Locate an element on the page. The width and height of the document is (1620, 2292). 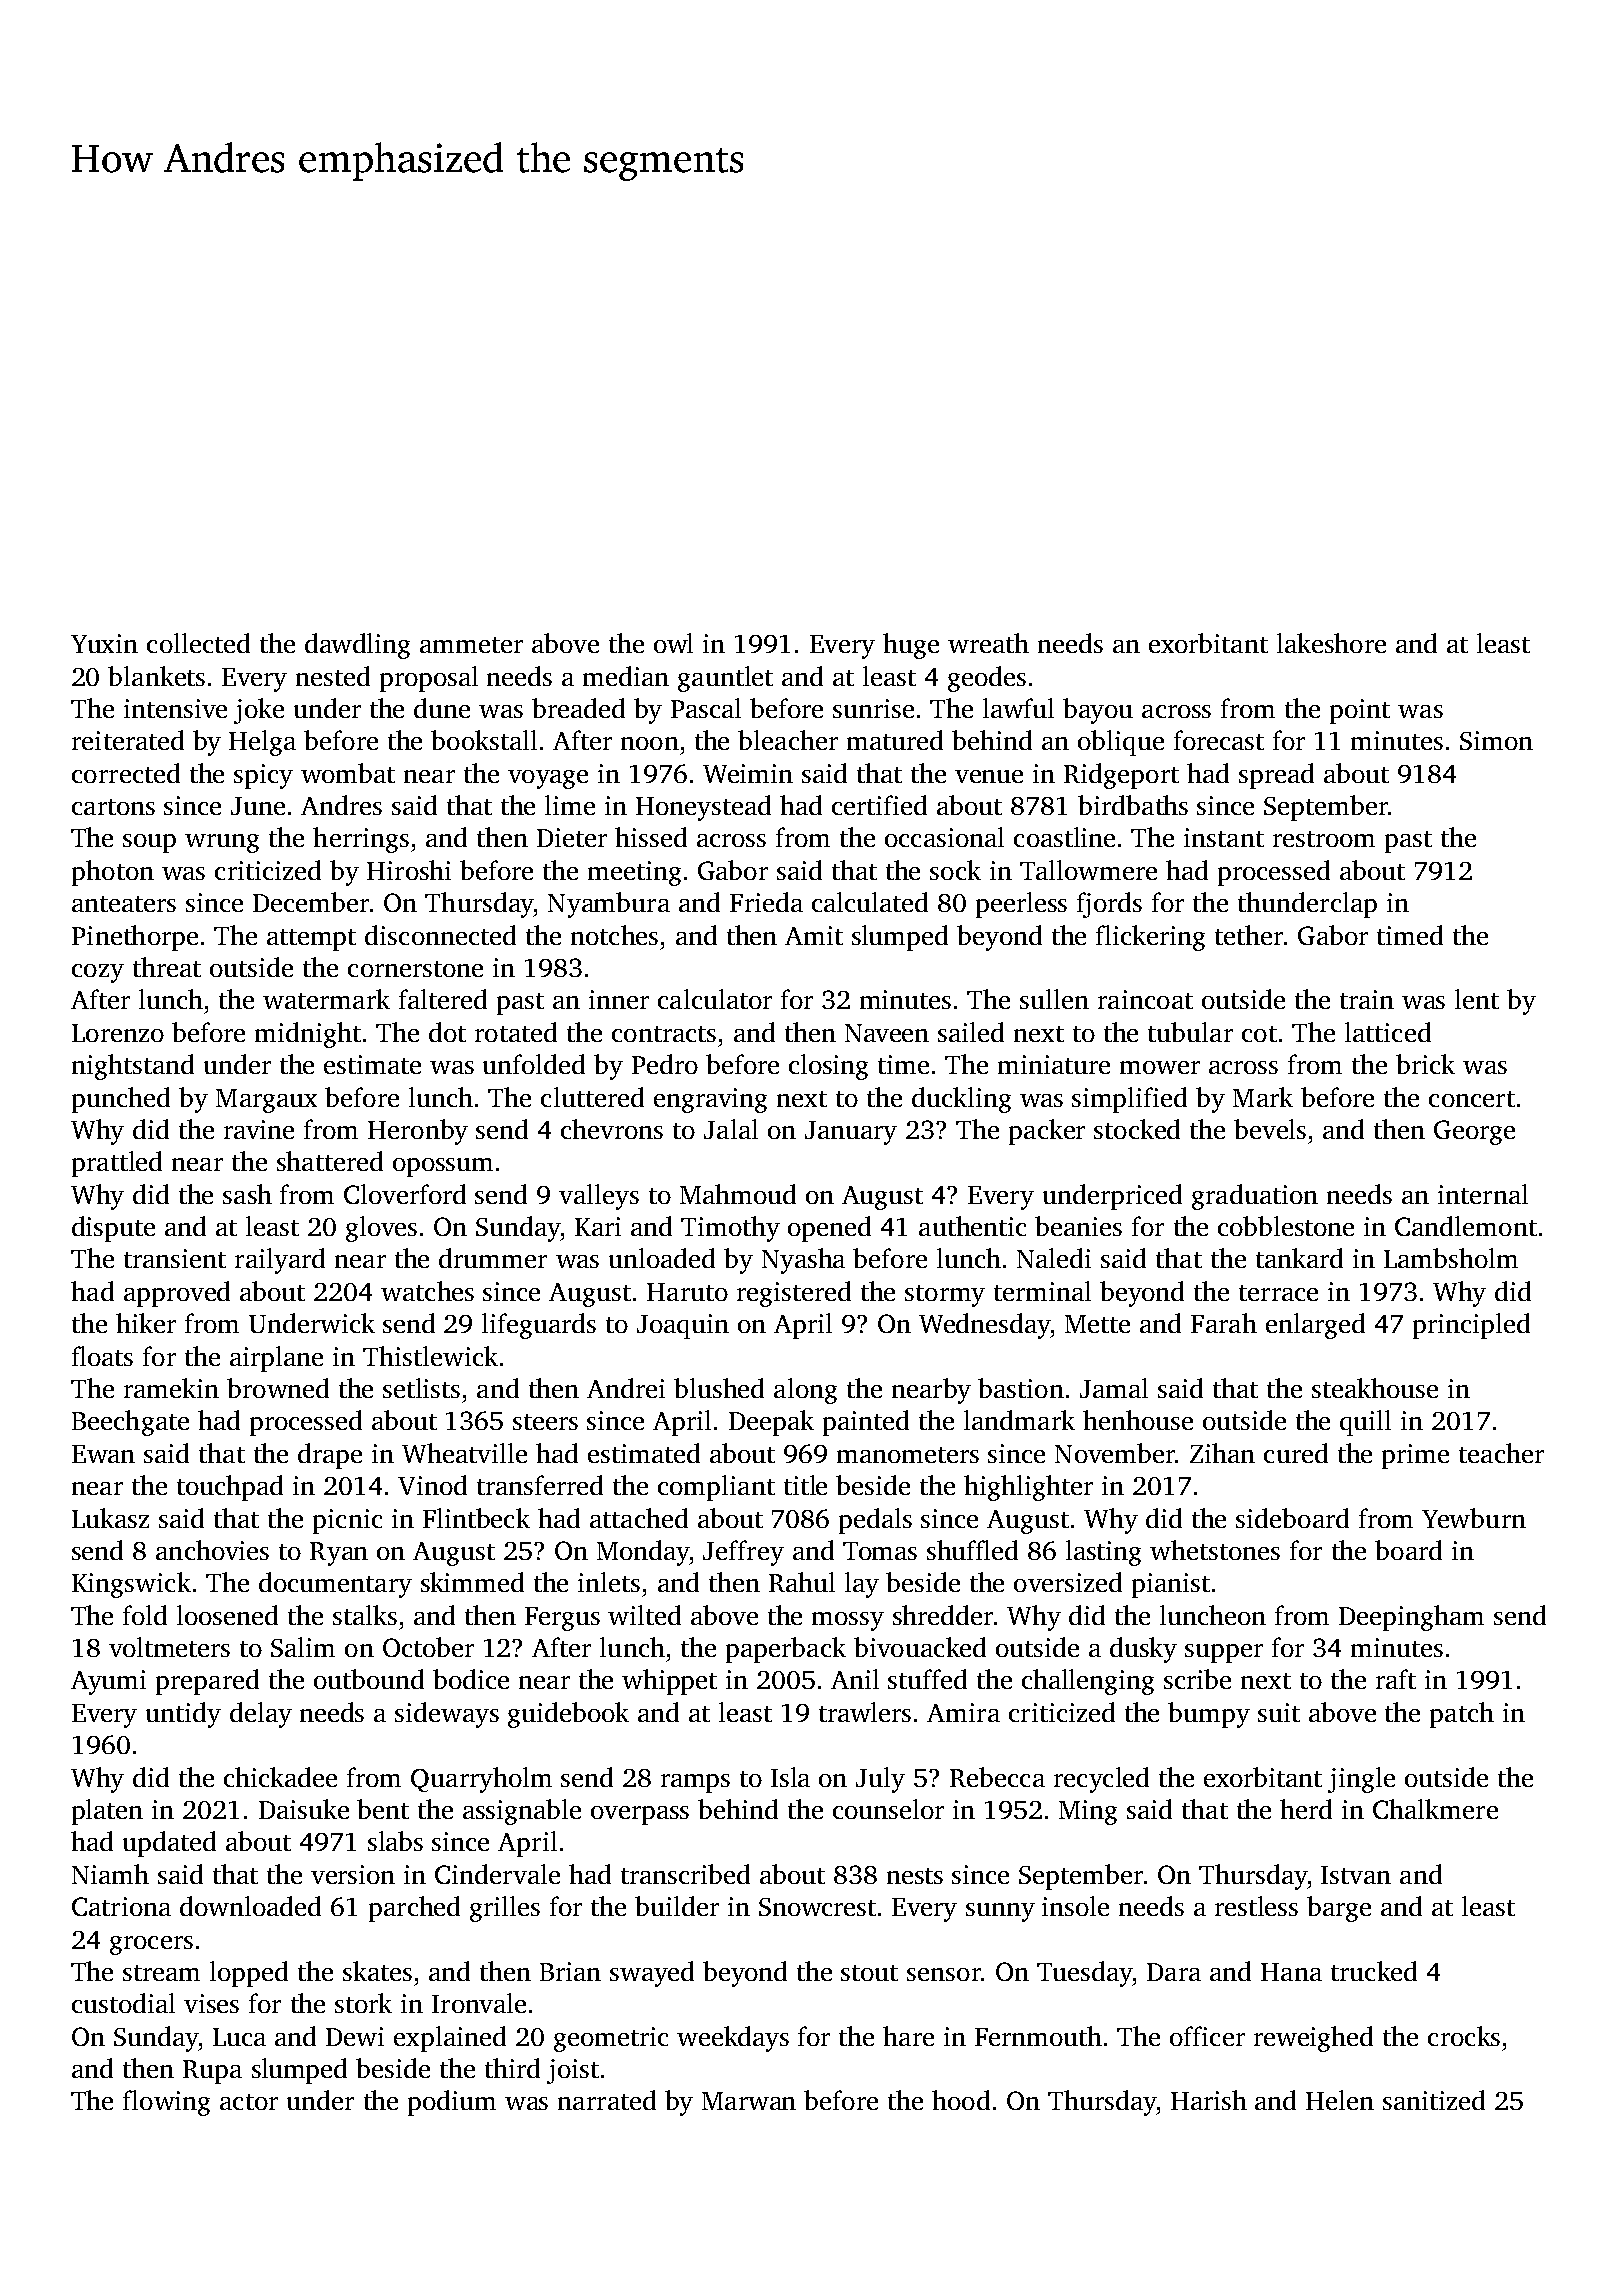
sideways is located at coordinates (447, 1715).
